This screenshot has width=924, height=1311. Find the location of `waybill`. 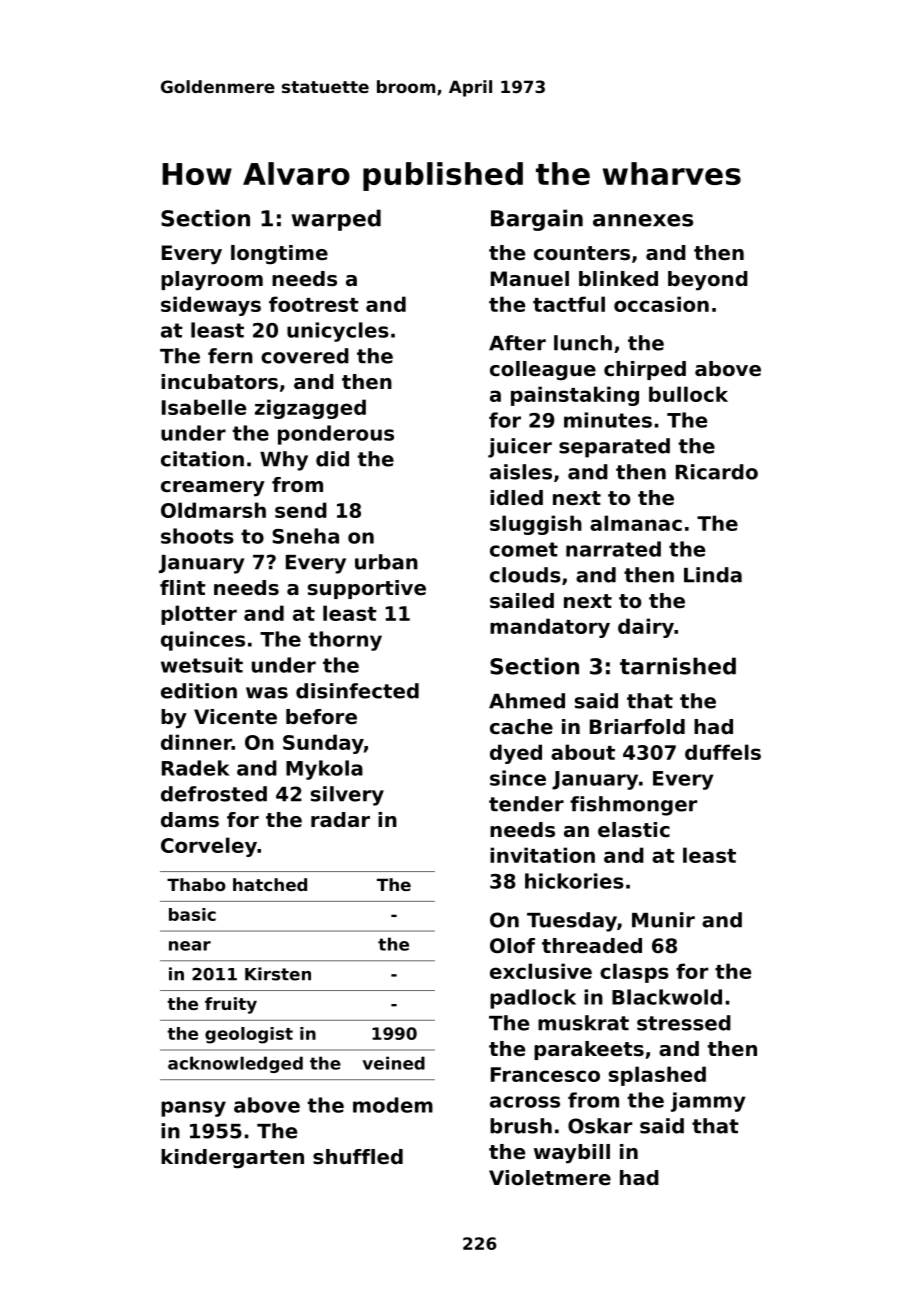

waybill is located at coordinates (572, 1154).
